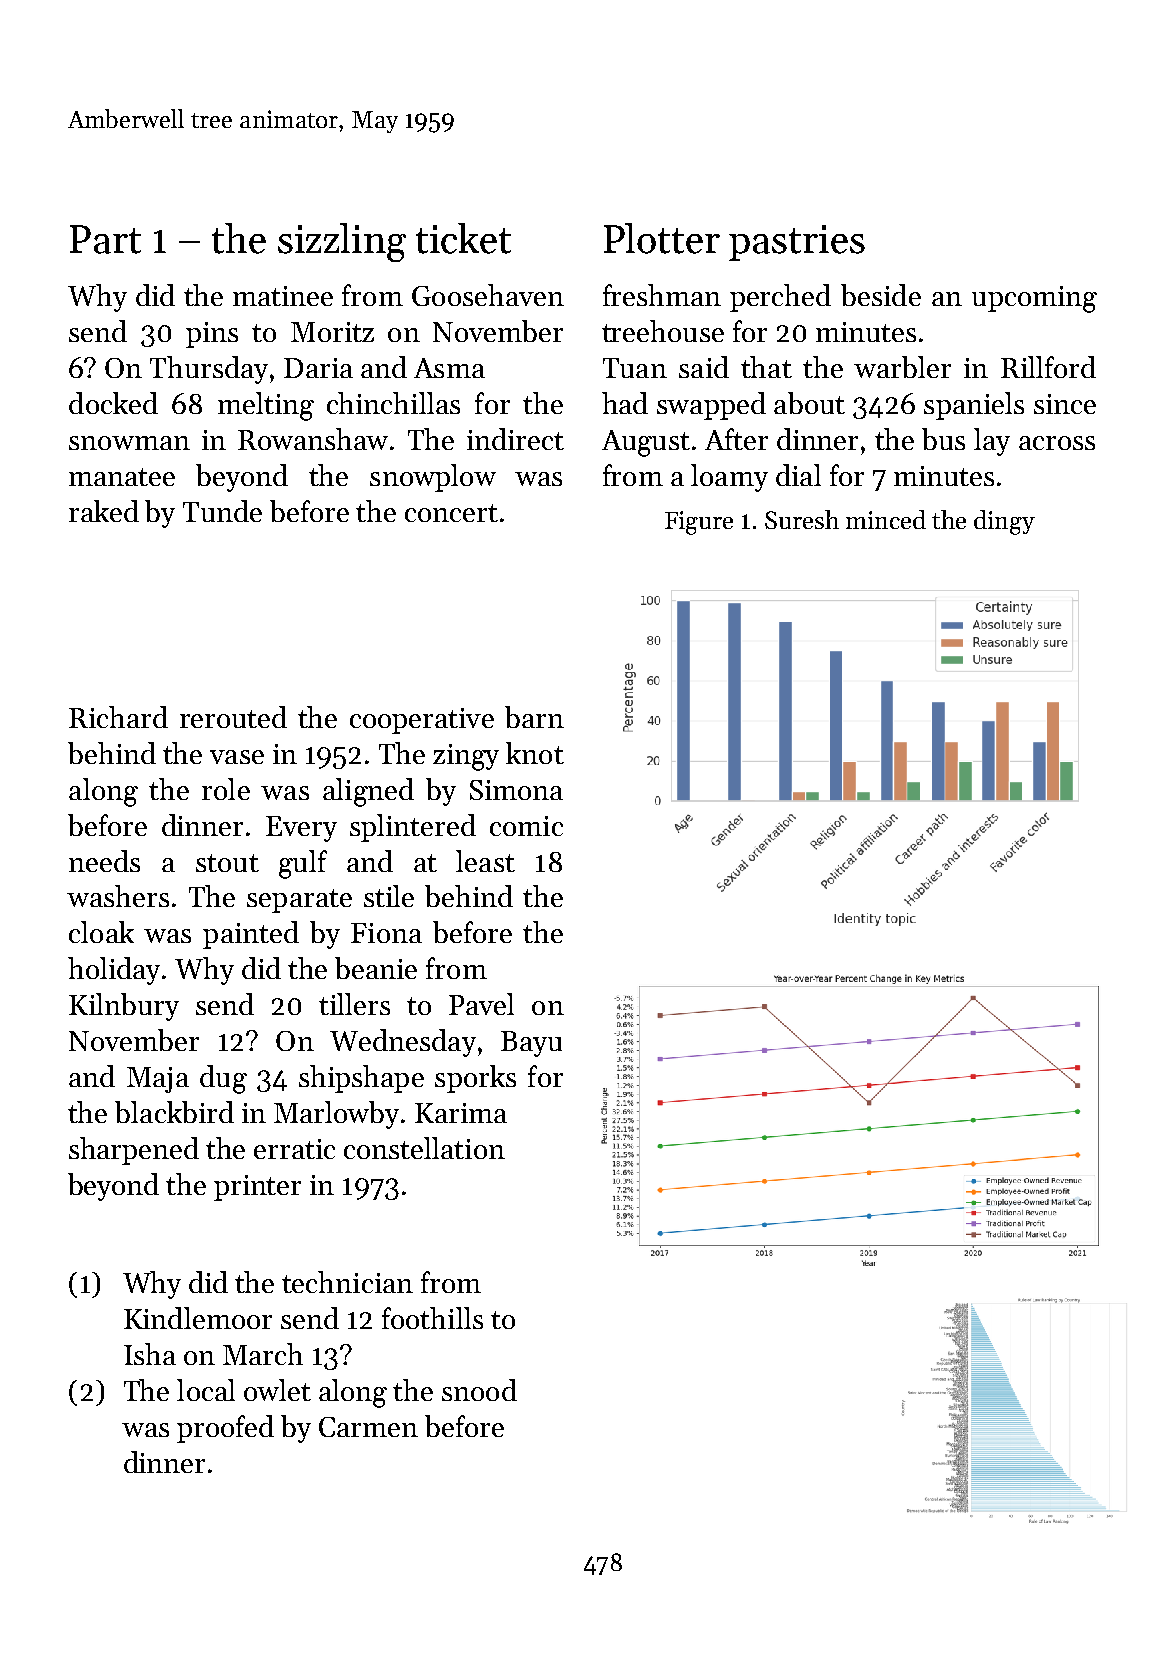  What do you see at coordinates (354, 1004) in the image?
I see `tillers` at bounding box center [354, 1004].
